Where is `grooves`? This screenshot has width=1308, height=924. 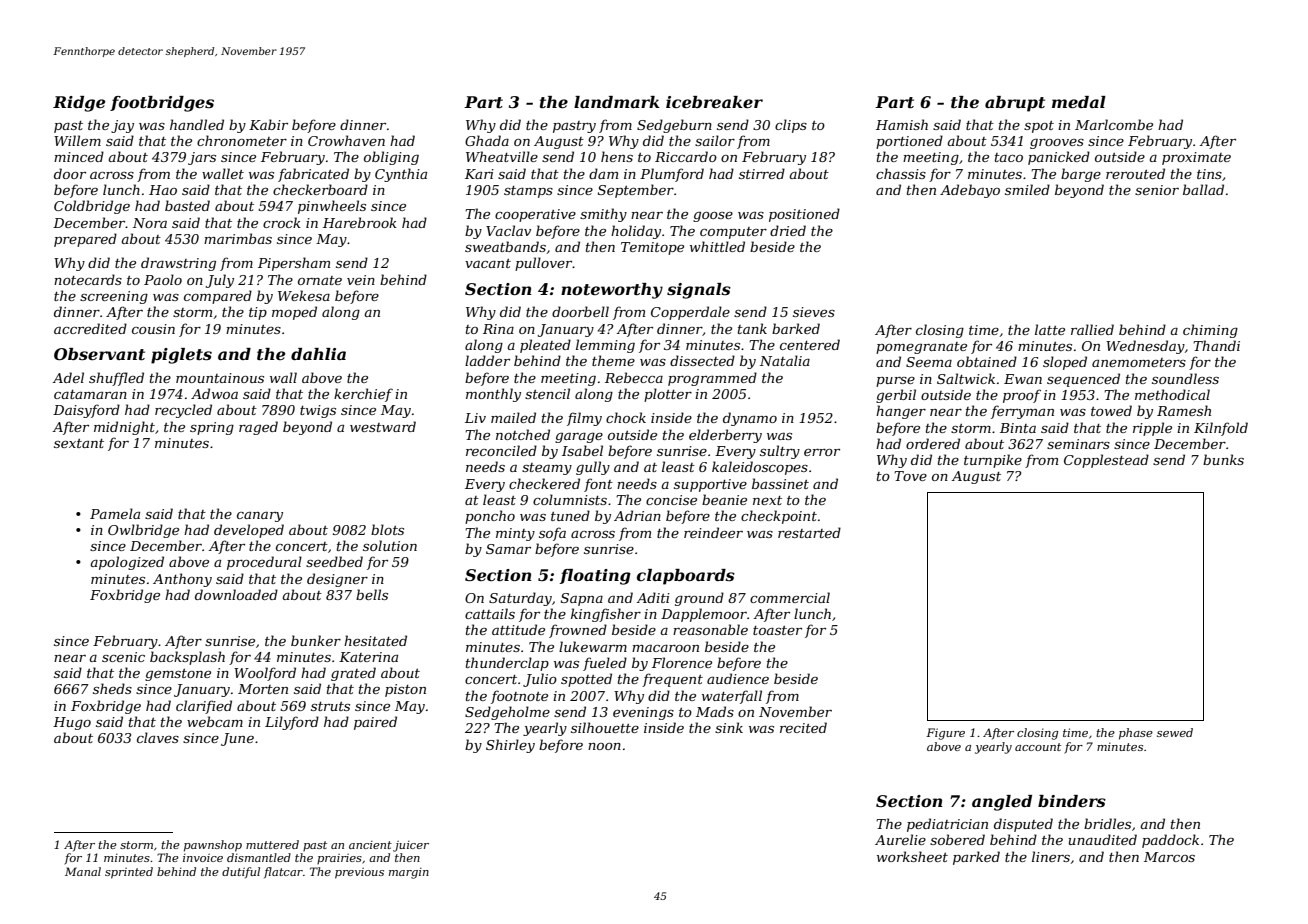 grooves is located at coordinates (1057, 144).
